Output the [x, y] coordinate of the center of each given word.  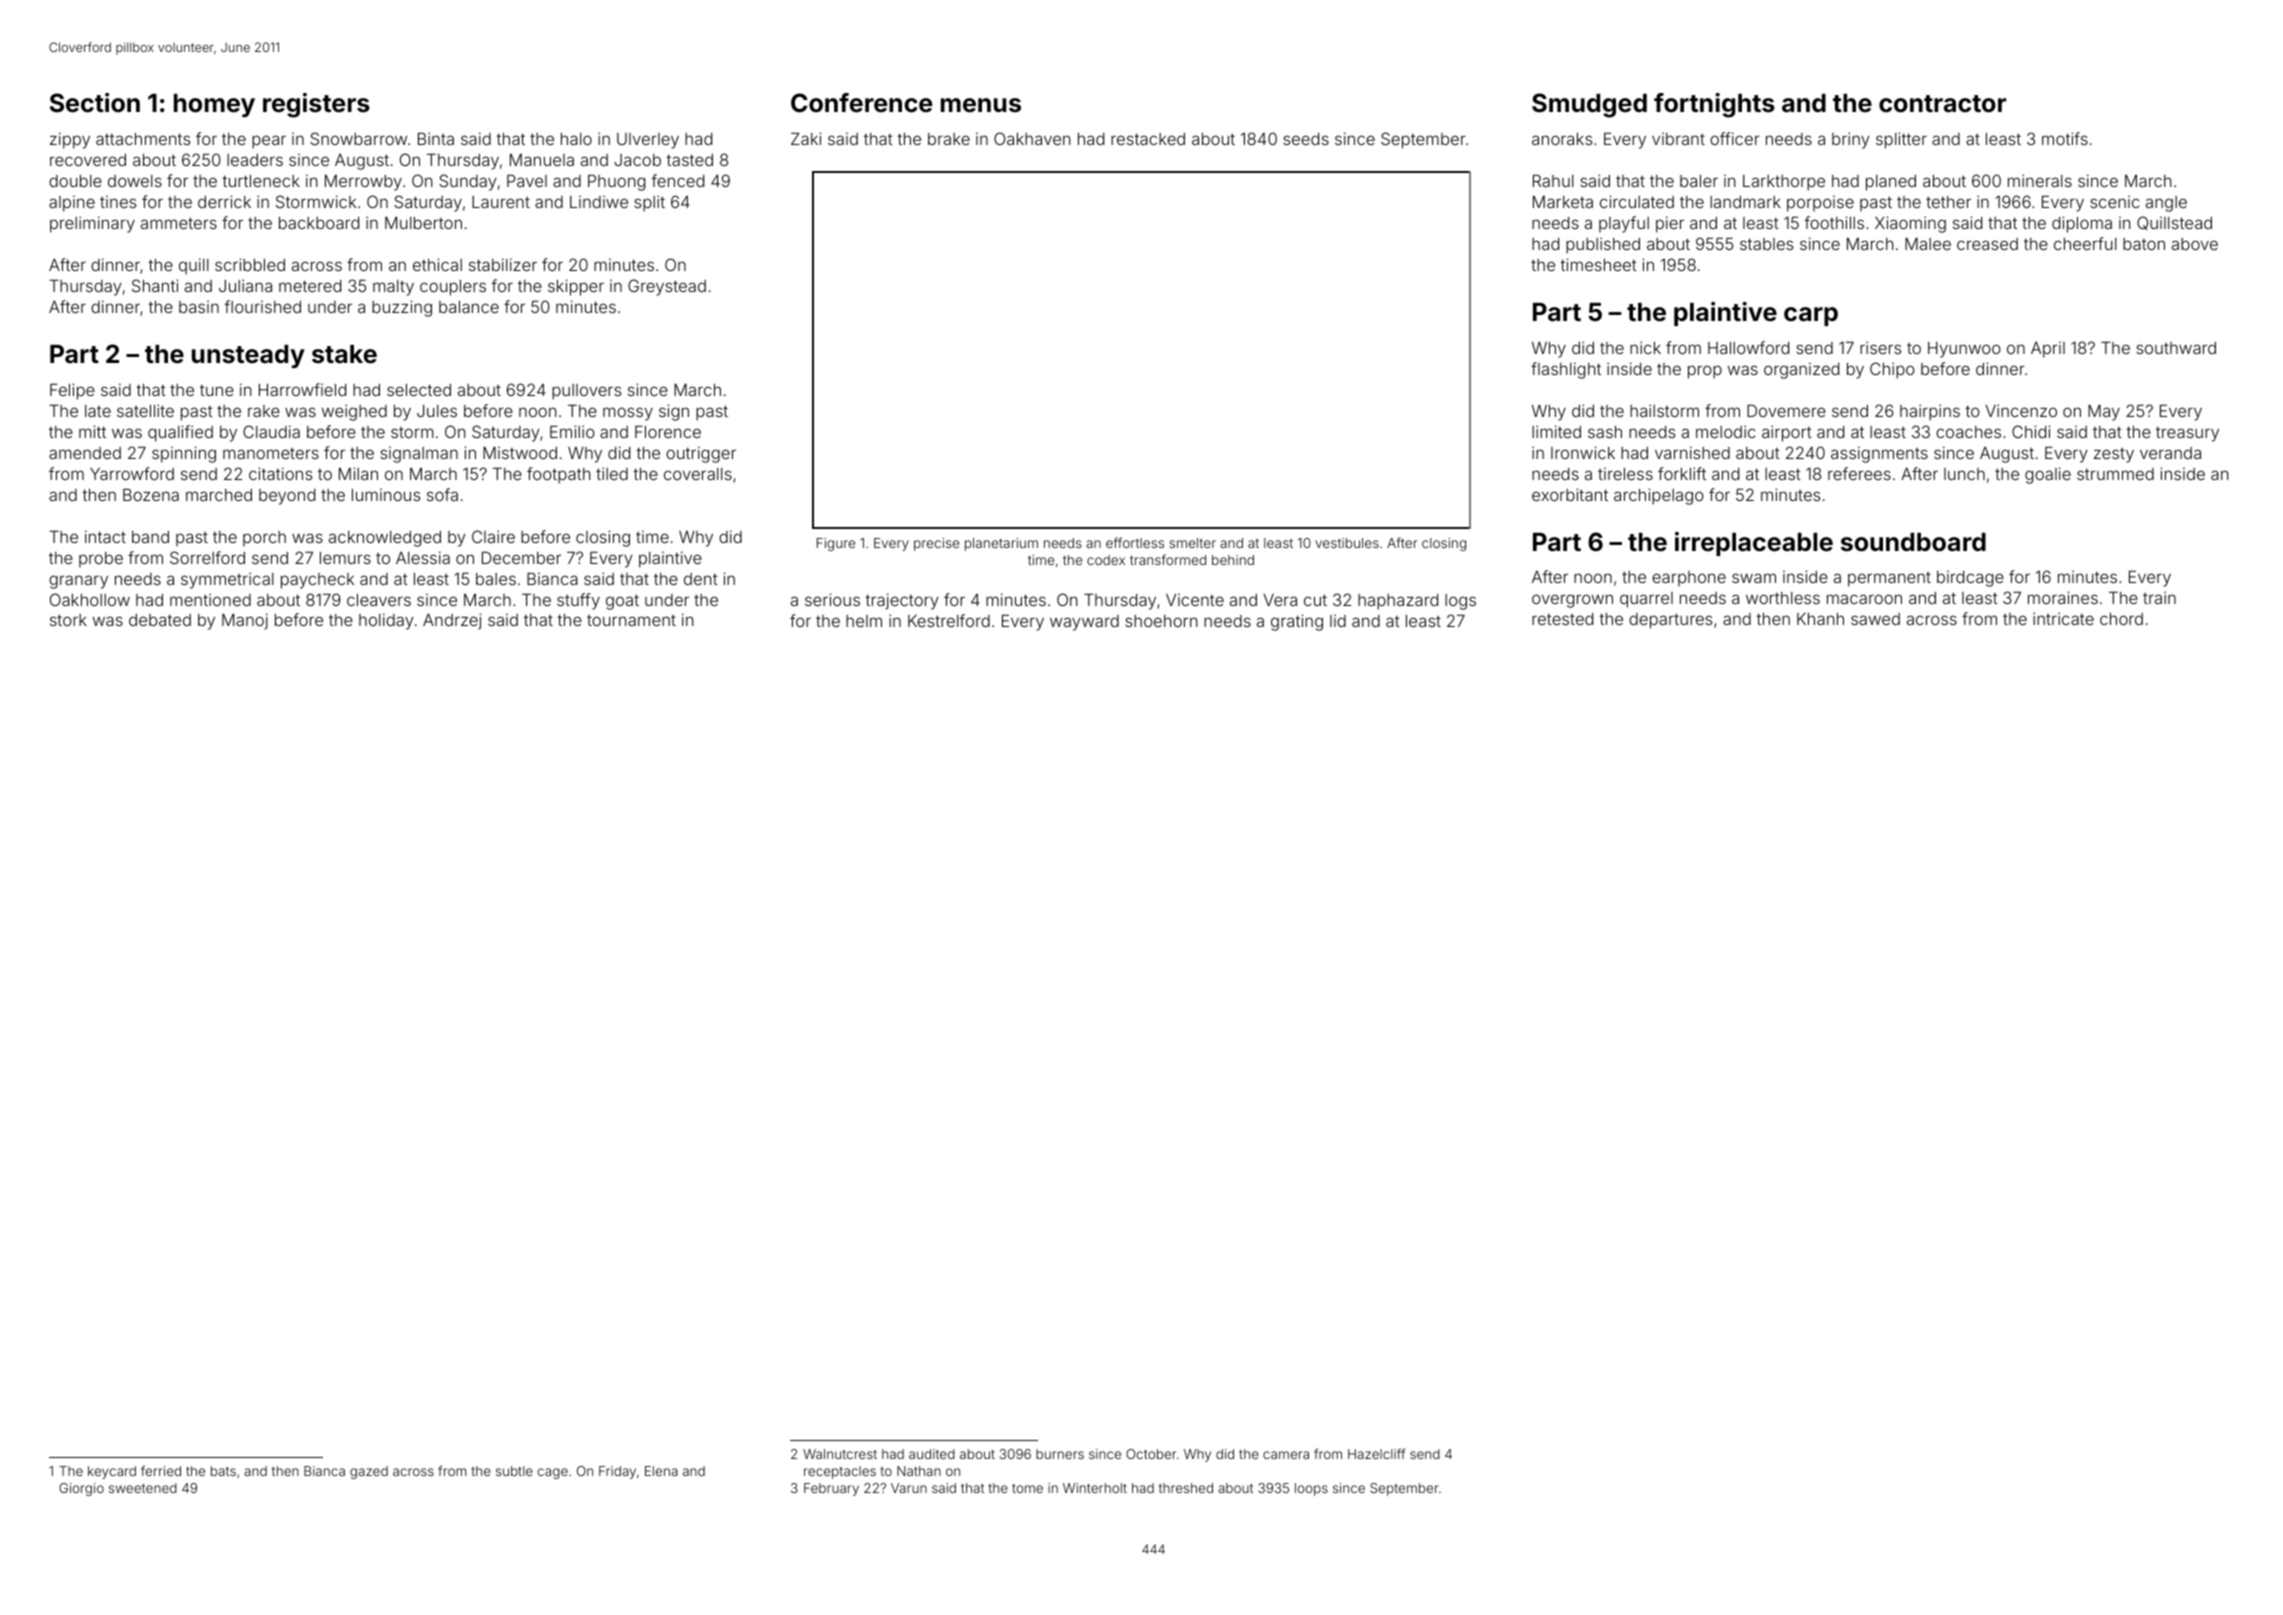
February [831, 1489]
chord [2121, 619]
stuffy [578, 601]
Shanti [155, 285]
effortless [1135, 542]
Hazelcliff [1376, 1453]
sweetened [143, 1488]
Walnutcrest [840, 1454]
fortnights [1714, 105]
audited [932, 1454]
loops [1311, 1489]
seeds [1306, 139]
